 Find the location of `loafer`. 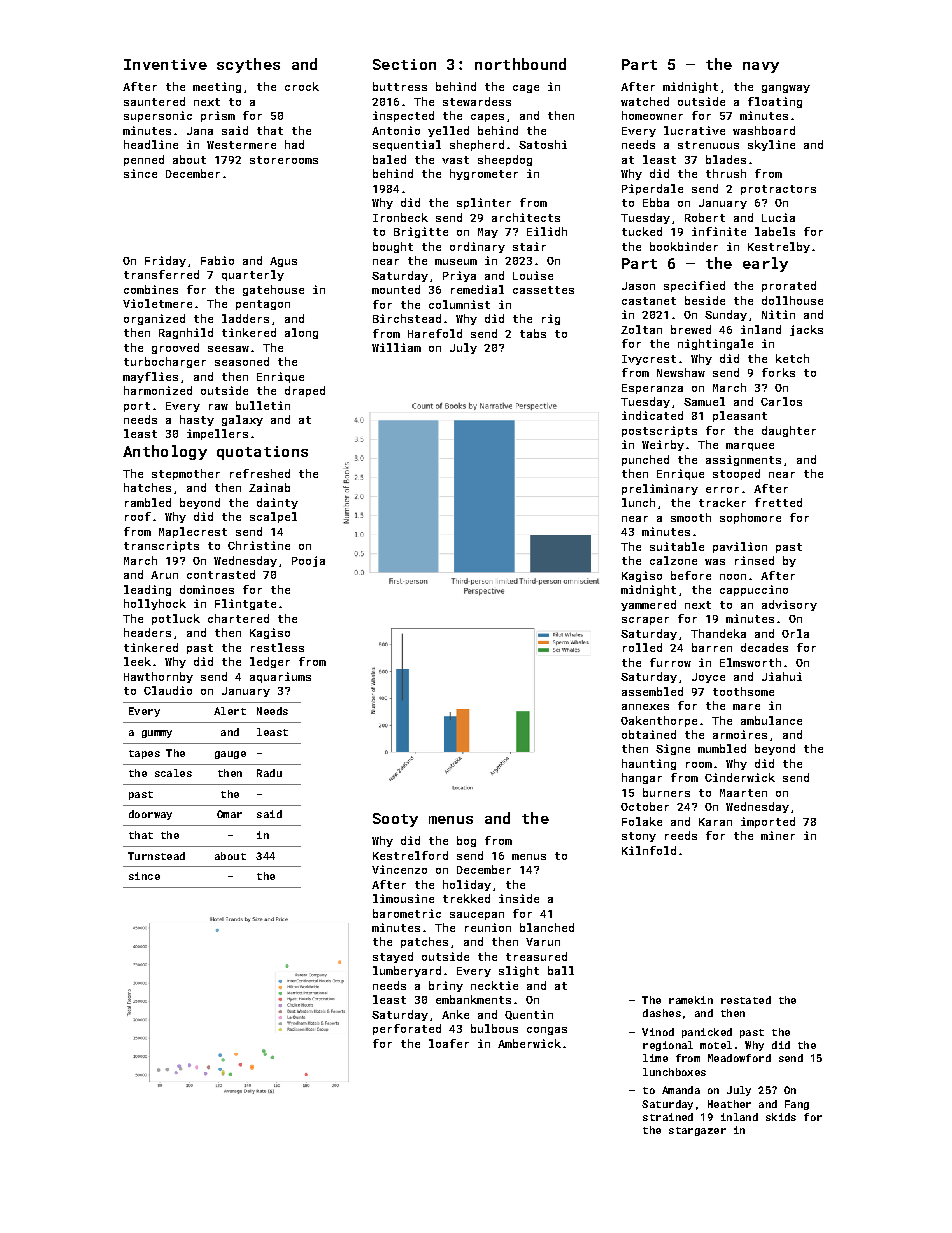

loafer is located at coordinates (449, 1043).
